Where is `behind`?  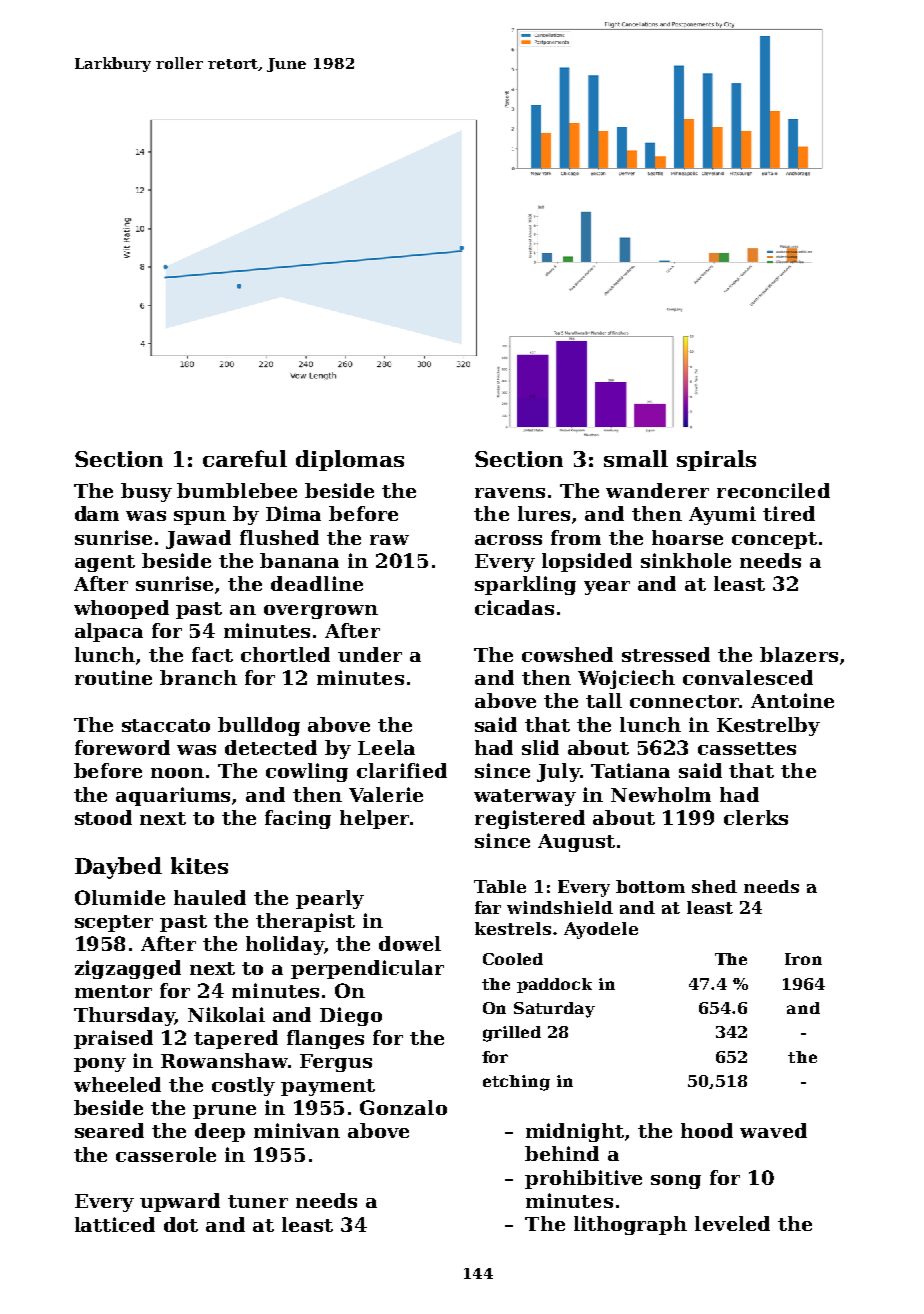
behind is located at coordinates (562, 1153).
